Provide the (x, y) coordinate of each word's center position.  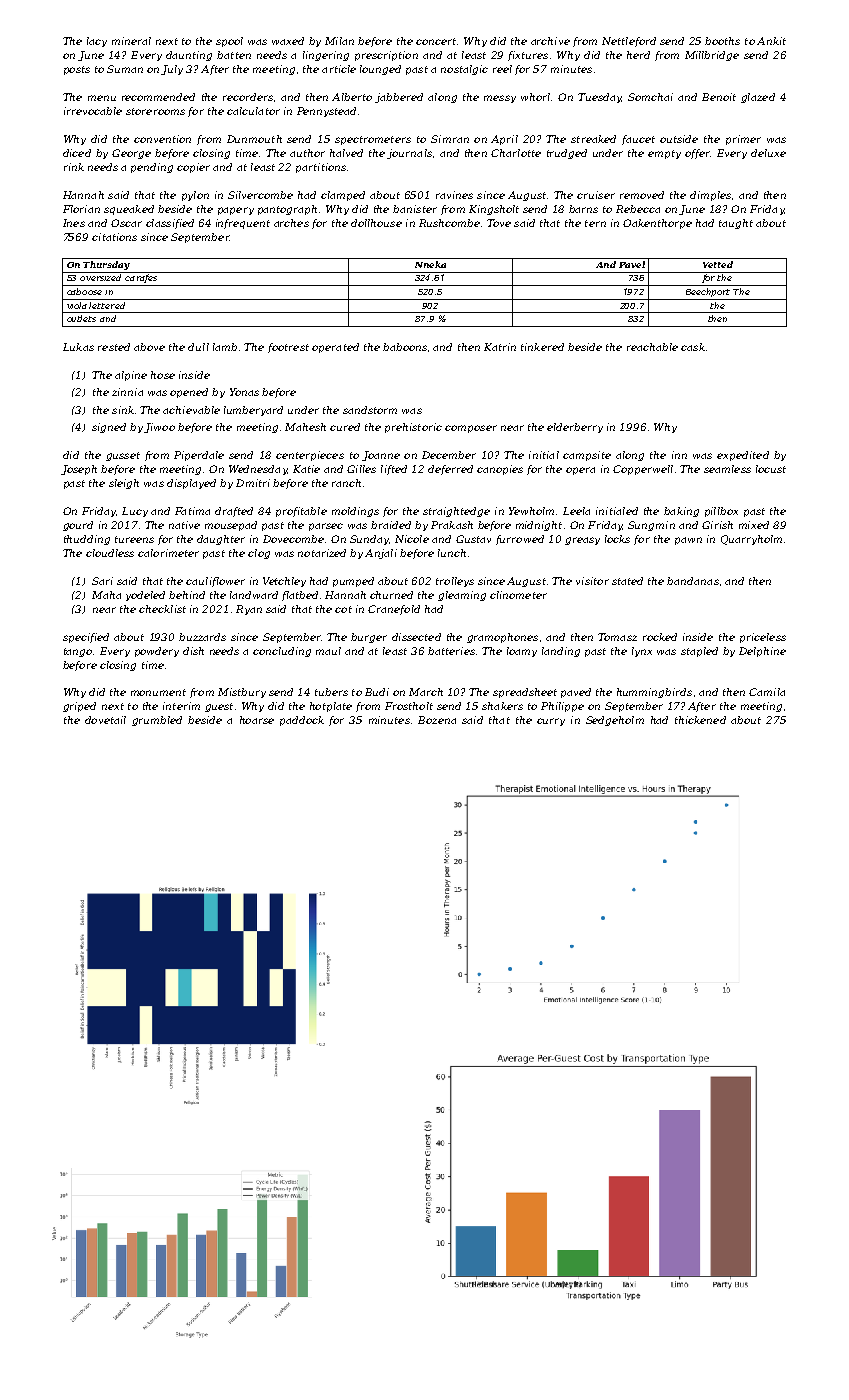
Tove (499, 223)
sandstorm (370, 410)
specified (86, 638)
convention (162, 139)
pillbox (721, 512)
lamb (225, 347)
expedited (743, 456)
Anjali (381, 554)
